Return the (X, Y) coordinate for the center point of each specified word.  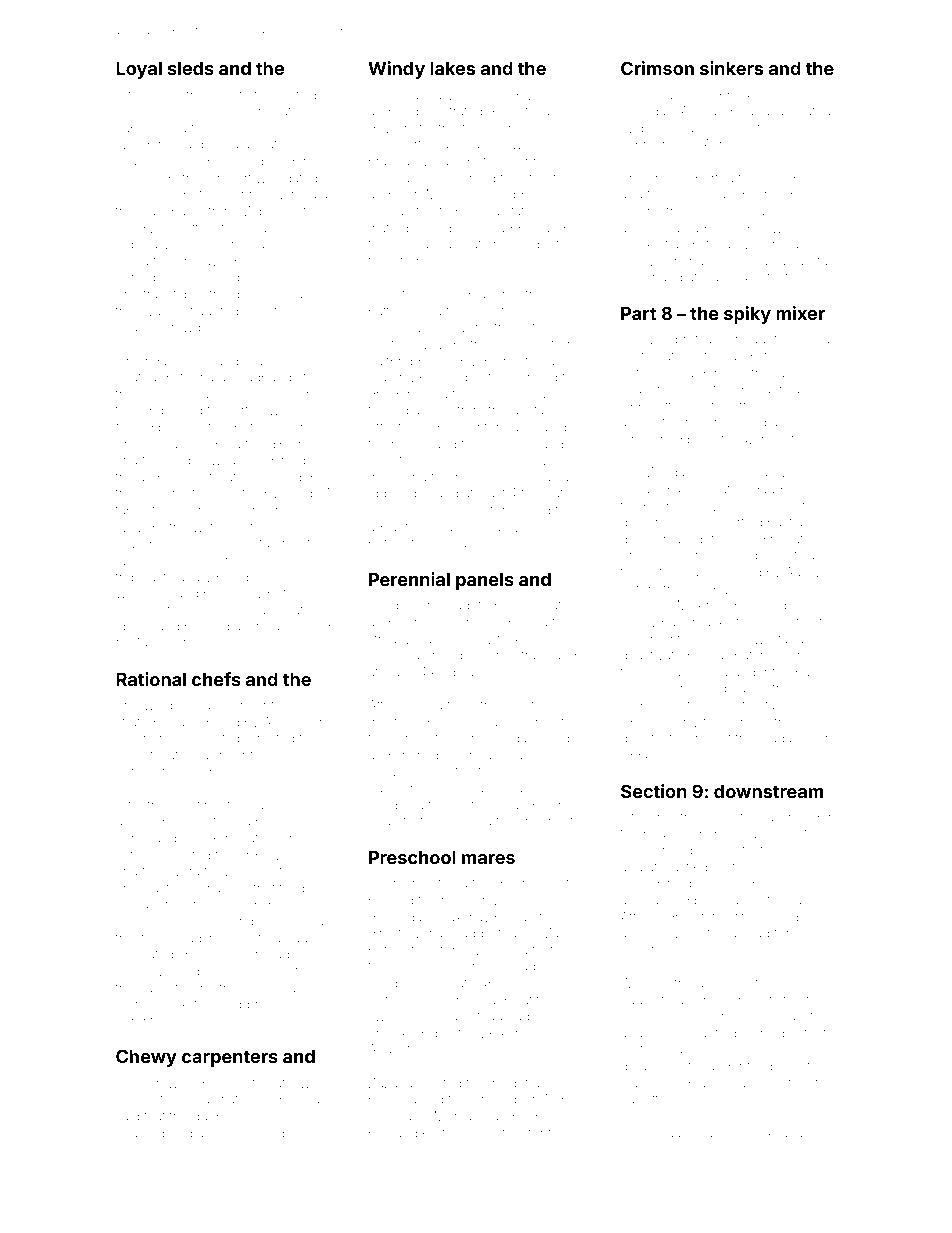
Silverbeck (147, 543)
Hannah (140, 1083)
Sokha (559, 95)
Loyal (139, 70)
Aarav (769, 472)
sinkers (731, 68)
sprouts (545, 606)
